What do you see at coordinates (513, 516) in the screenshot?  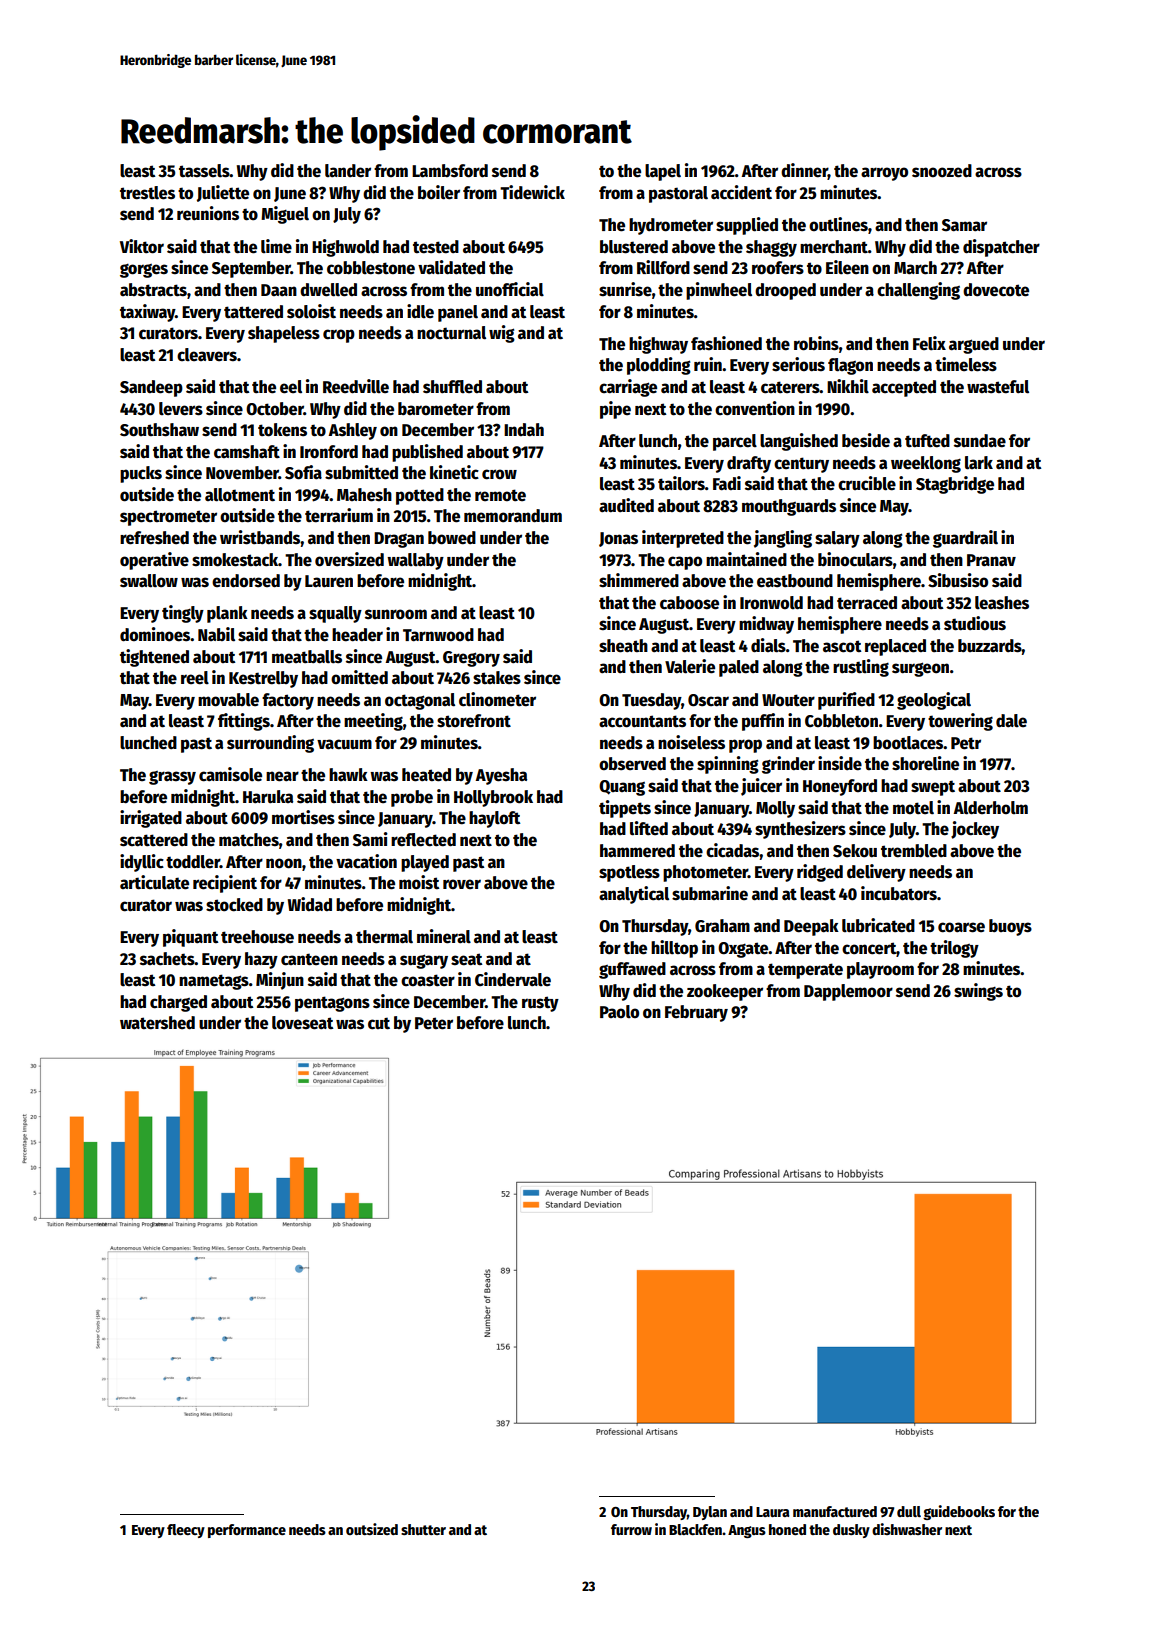 I see `memorandum` at bounding box center [513, 516].
